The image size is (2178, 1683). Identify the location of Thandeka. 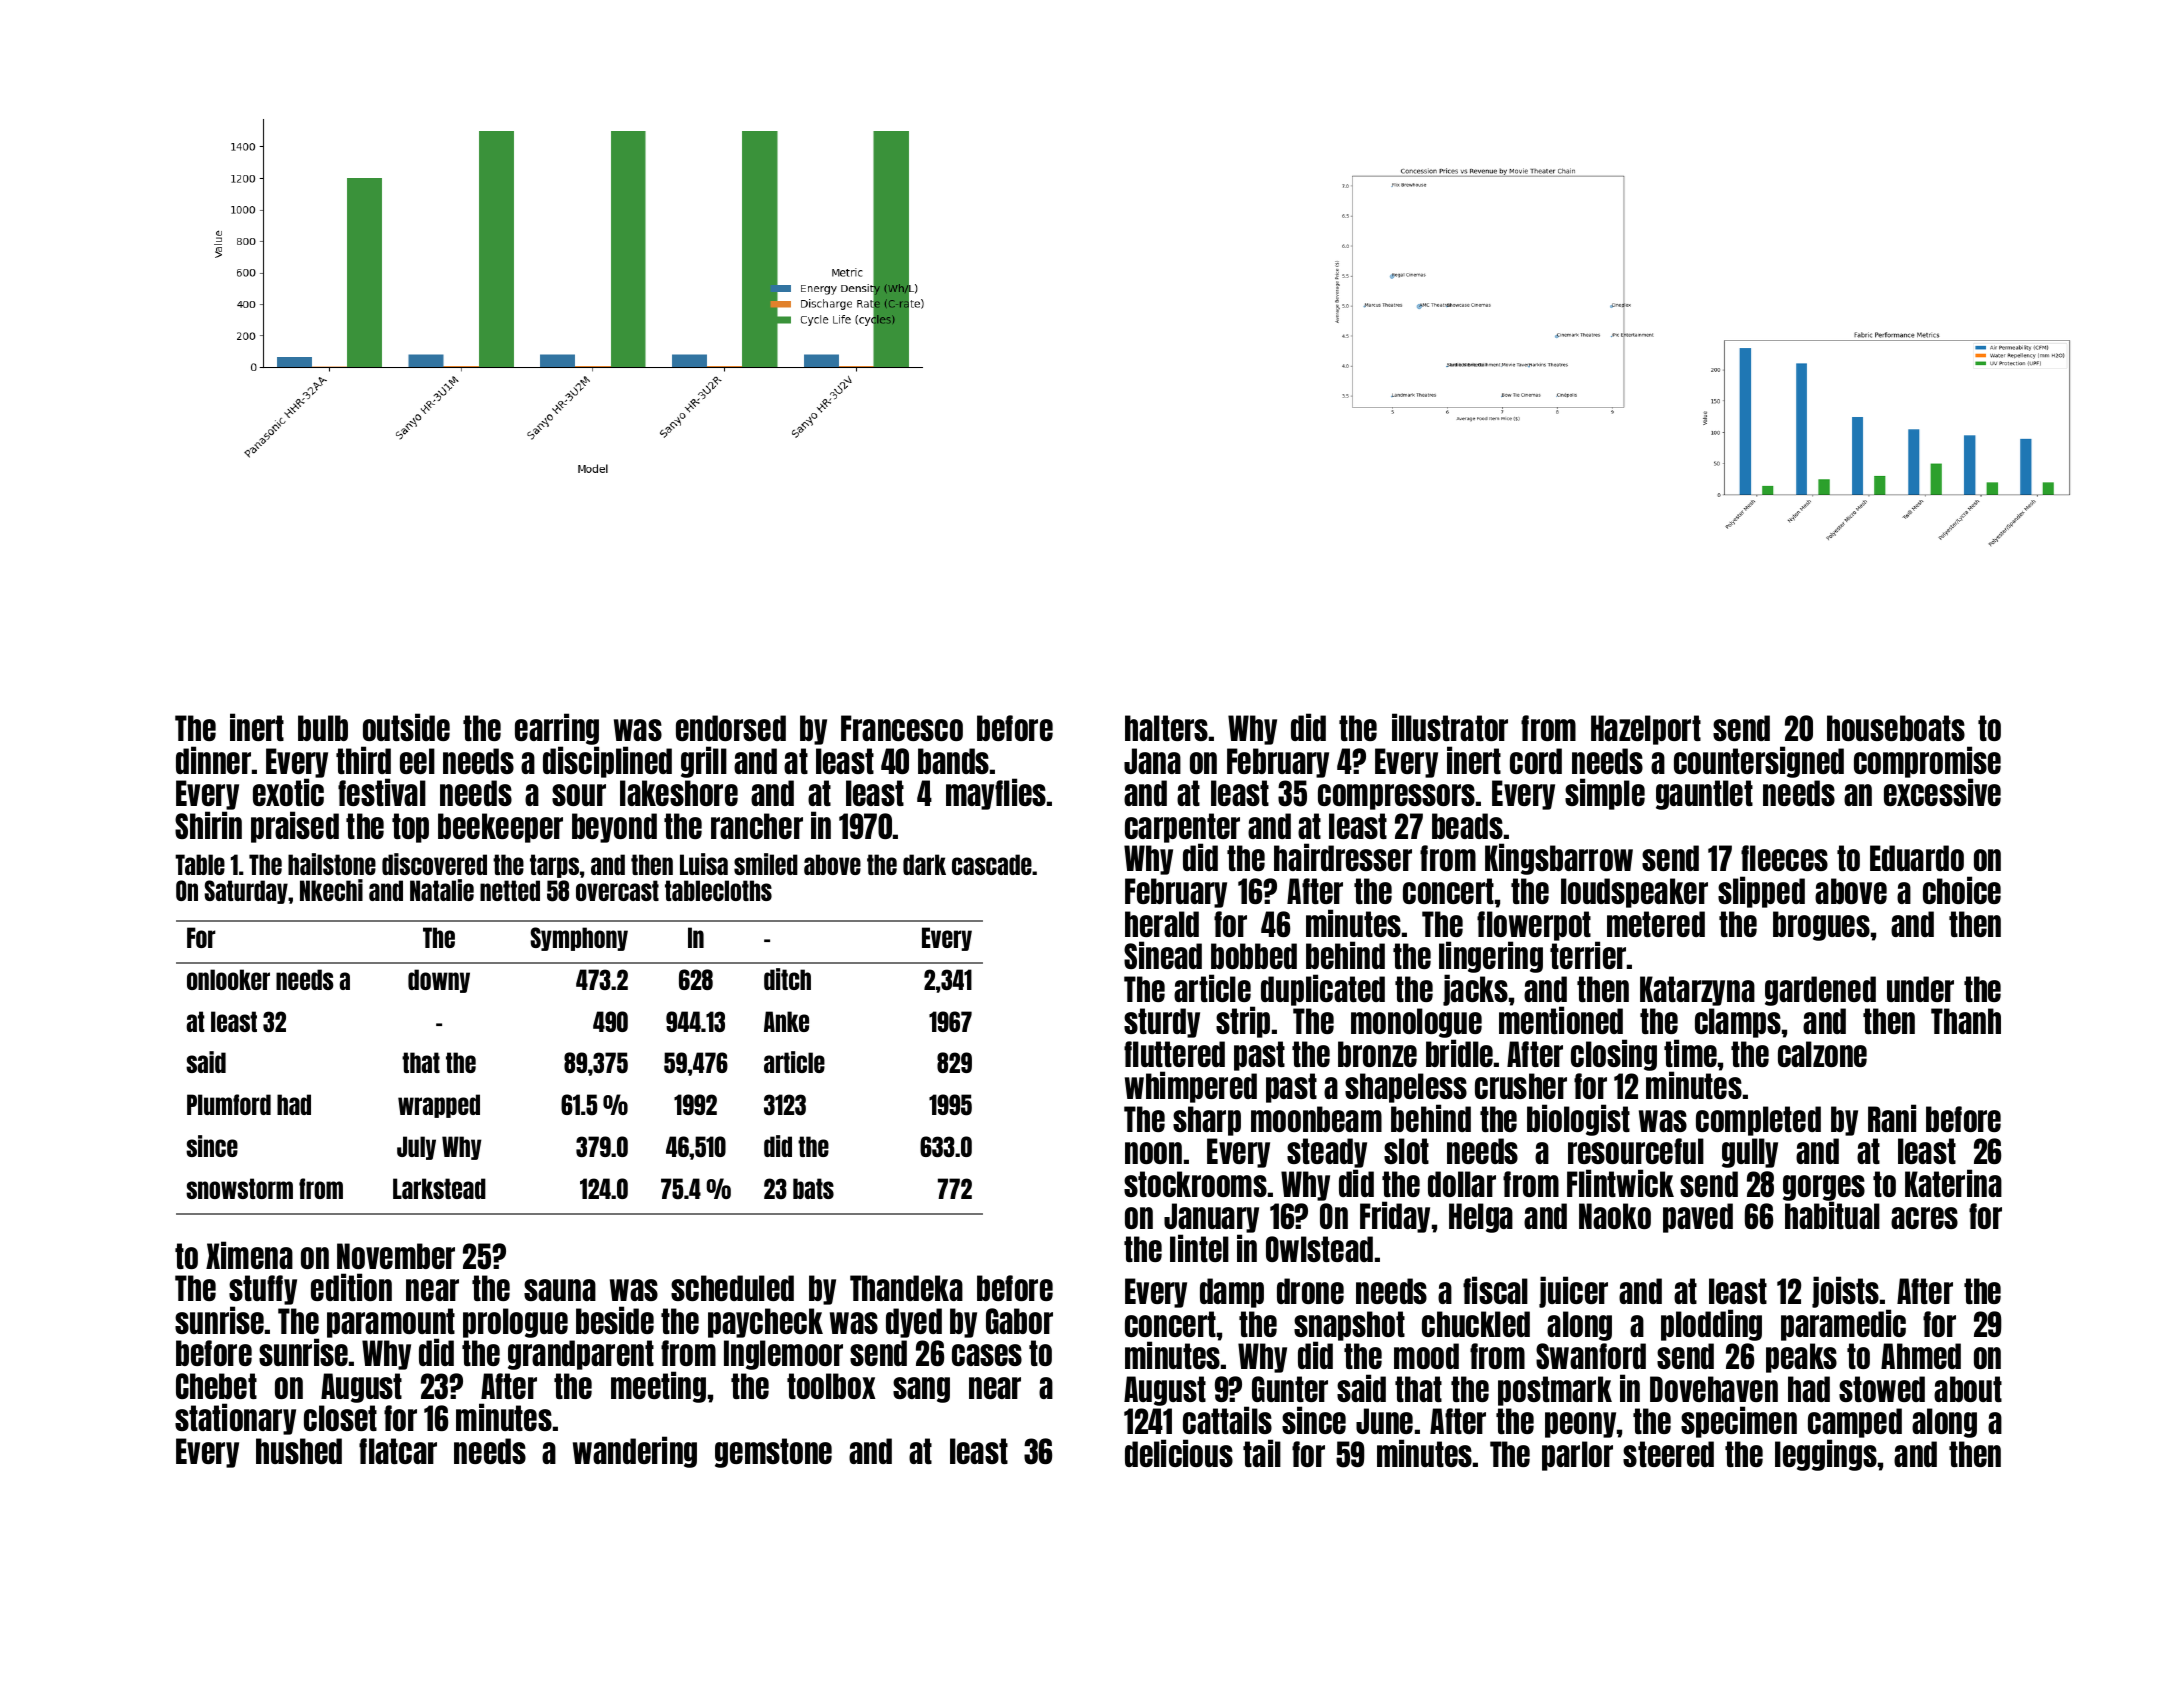
(906, 1288).
